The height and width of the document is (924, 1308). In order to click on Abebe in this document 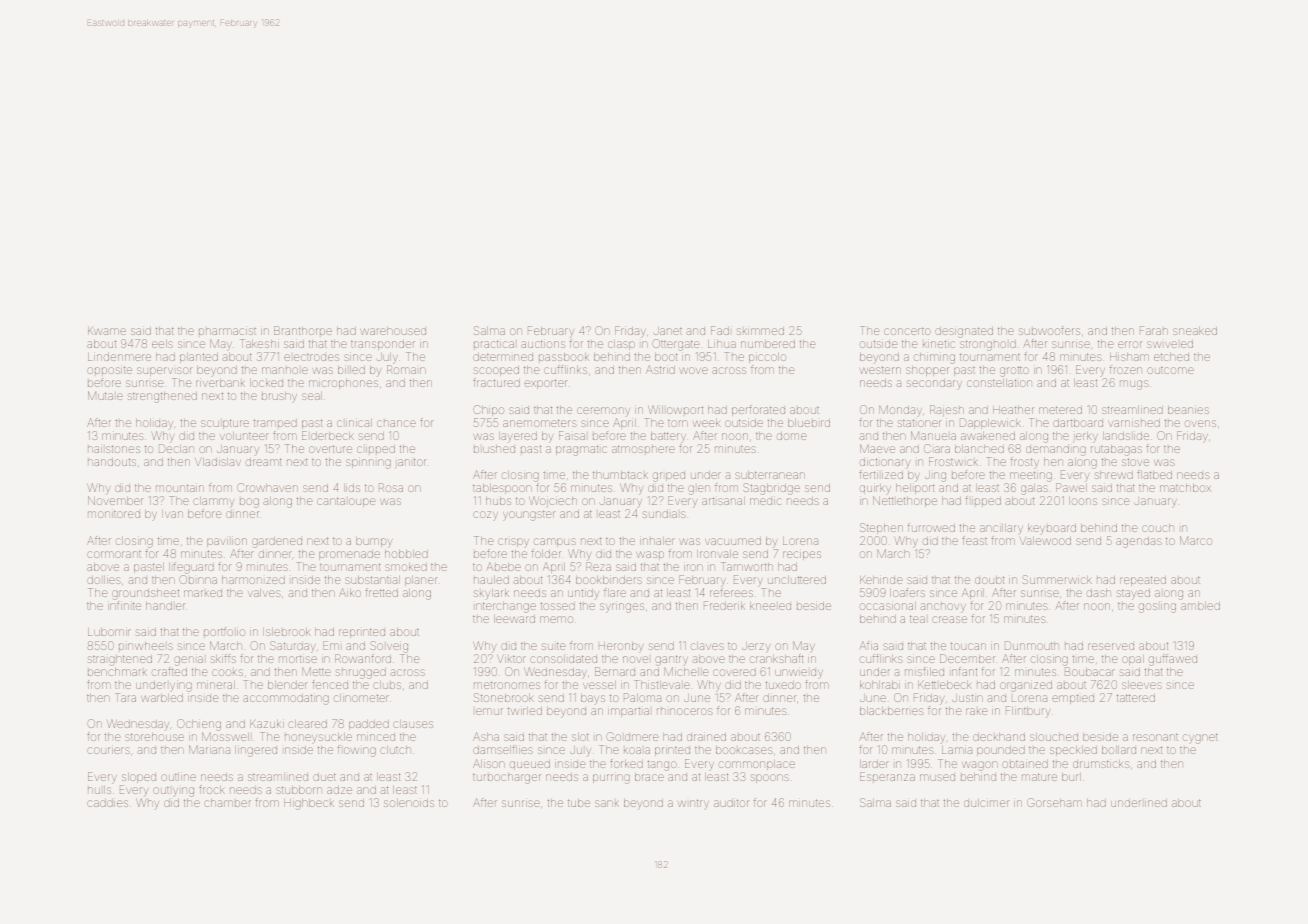, I will do `click(503, 566)`.
